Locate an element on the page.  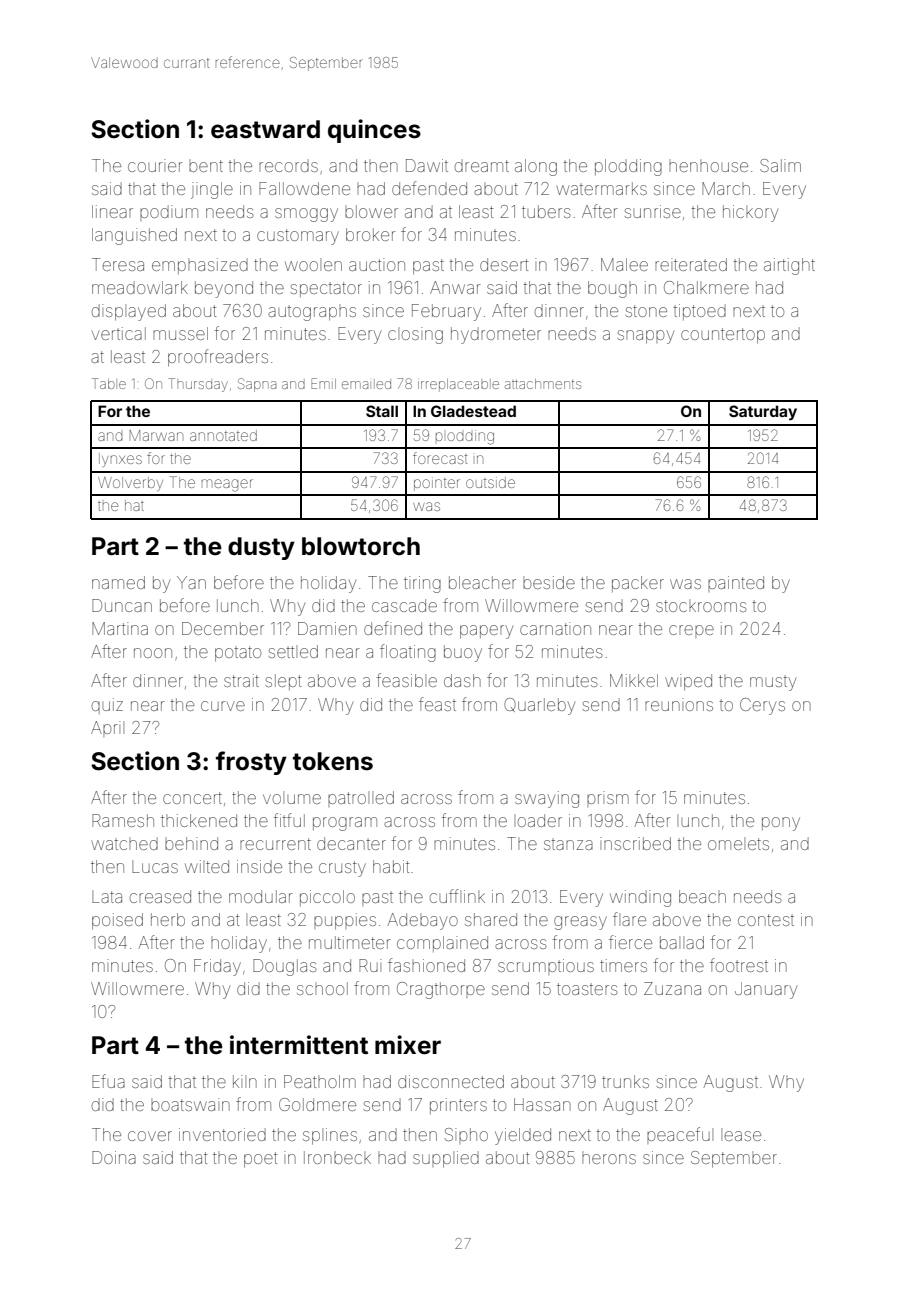
Salim is located at coordinates (780, 165).
